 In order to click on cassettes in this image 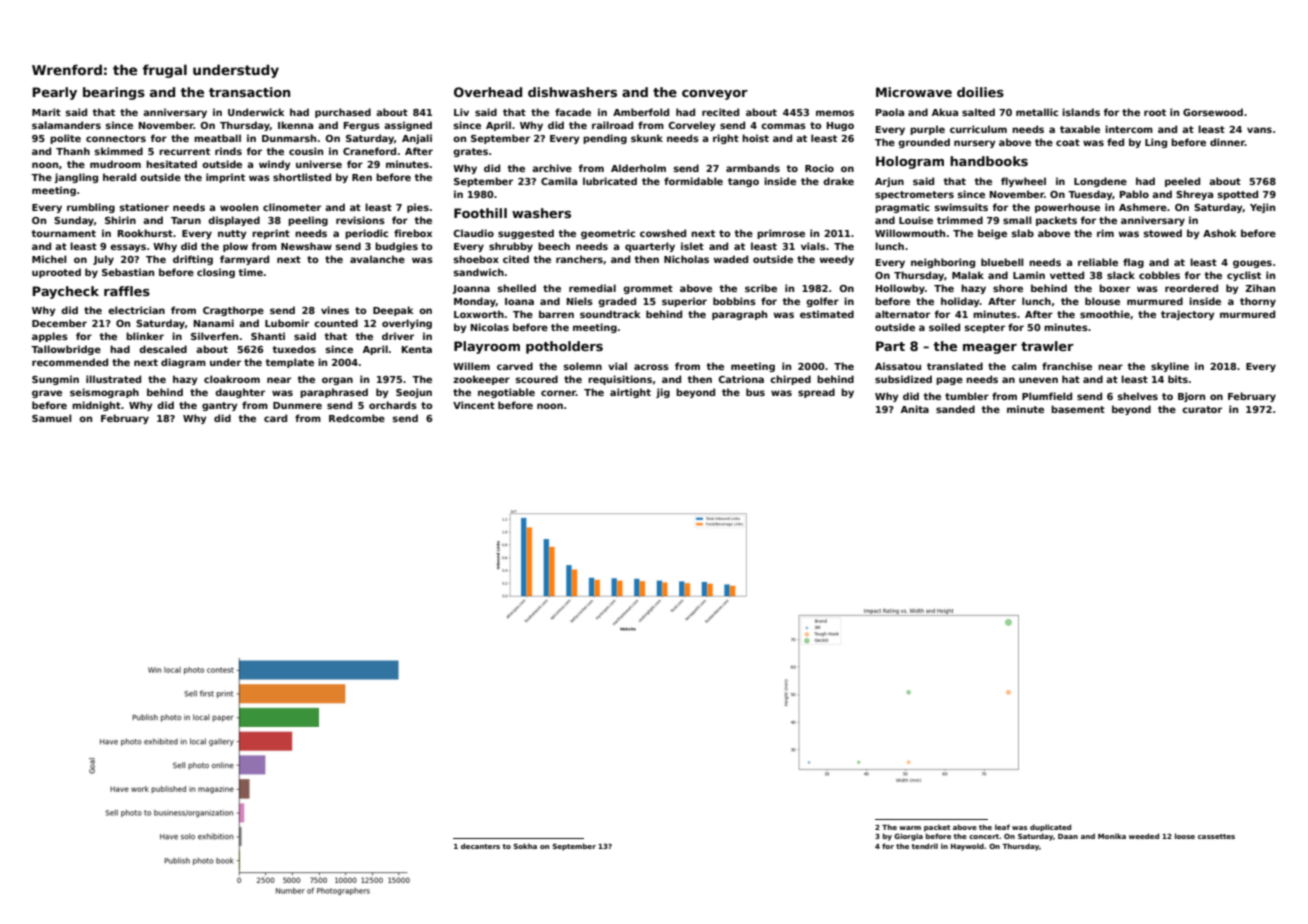, I will do `click(1216, 836)`.
